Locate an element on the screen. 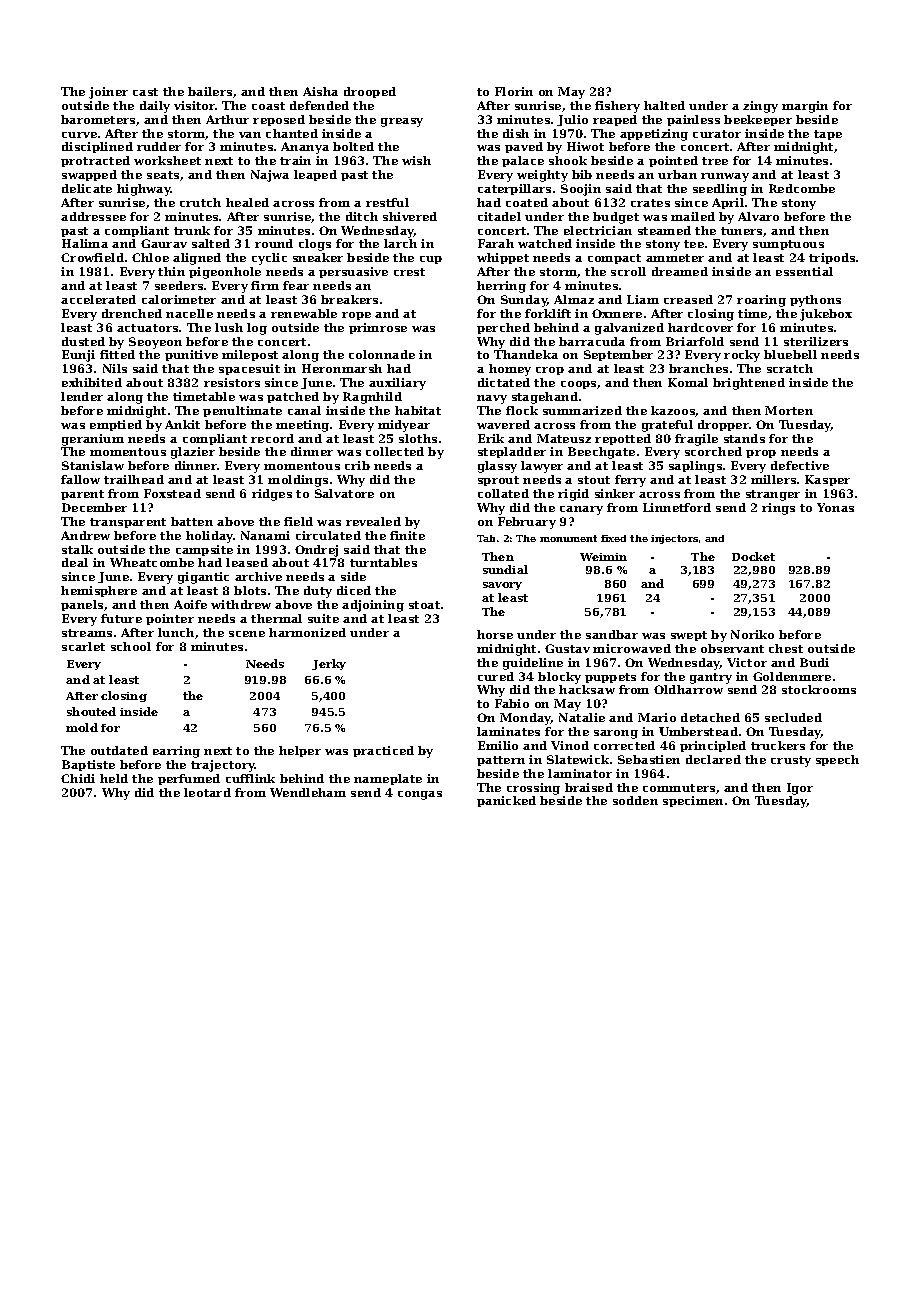 Image resolution: width=924 pixels, height=1308 pixels. Kasper is located at coordinates (827, 480).
